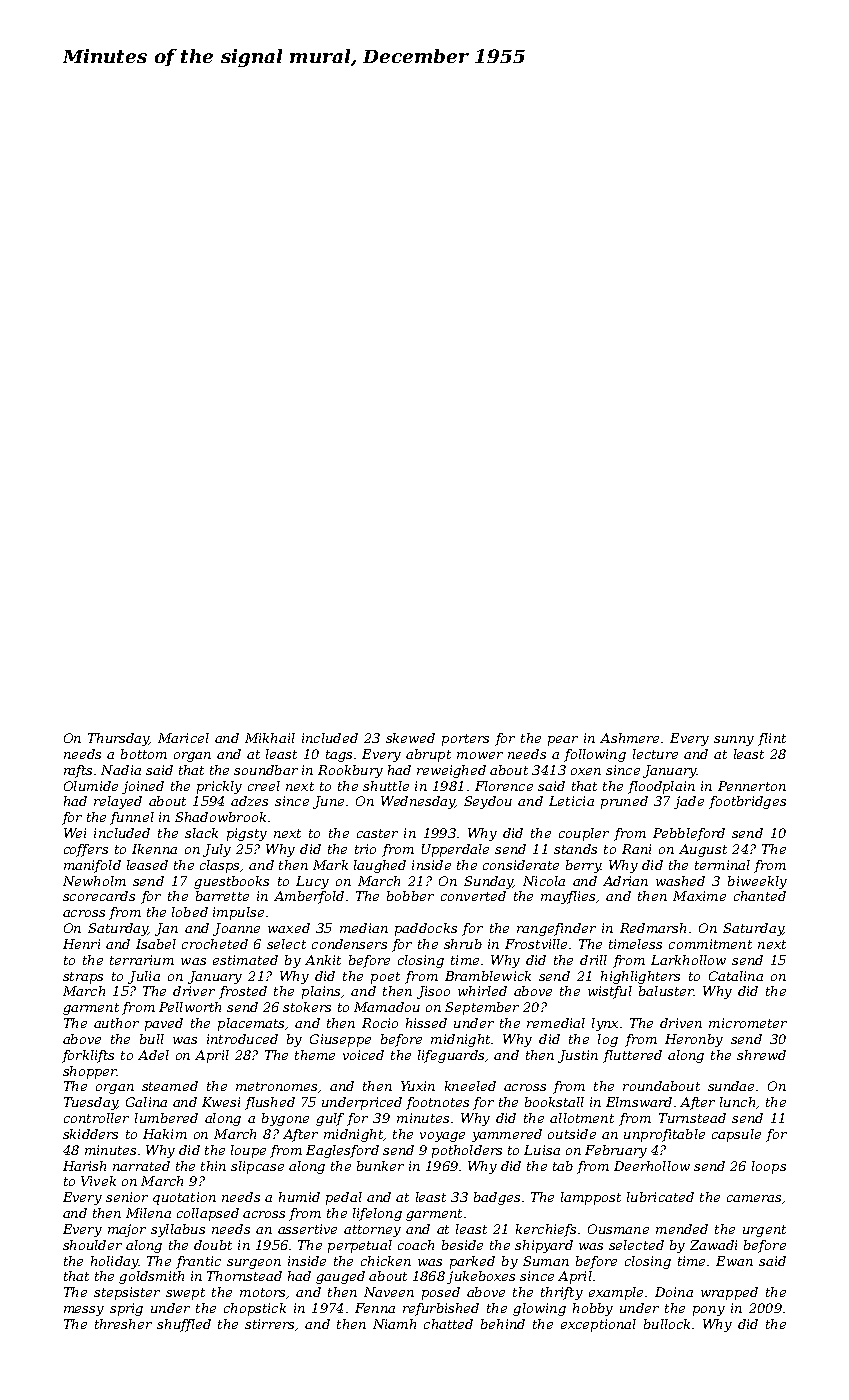 The image size is (849, 1400). What do you see at coordinates (734, 741) in the image?
I see `sunny` at bounding box center [734, 741].
